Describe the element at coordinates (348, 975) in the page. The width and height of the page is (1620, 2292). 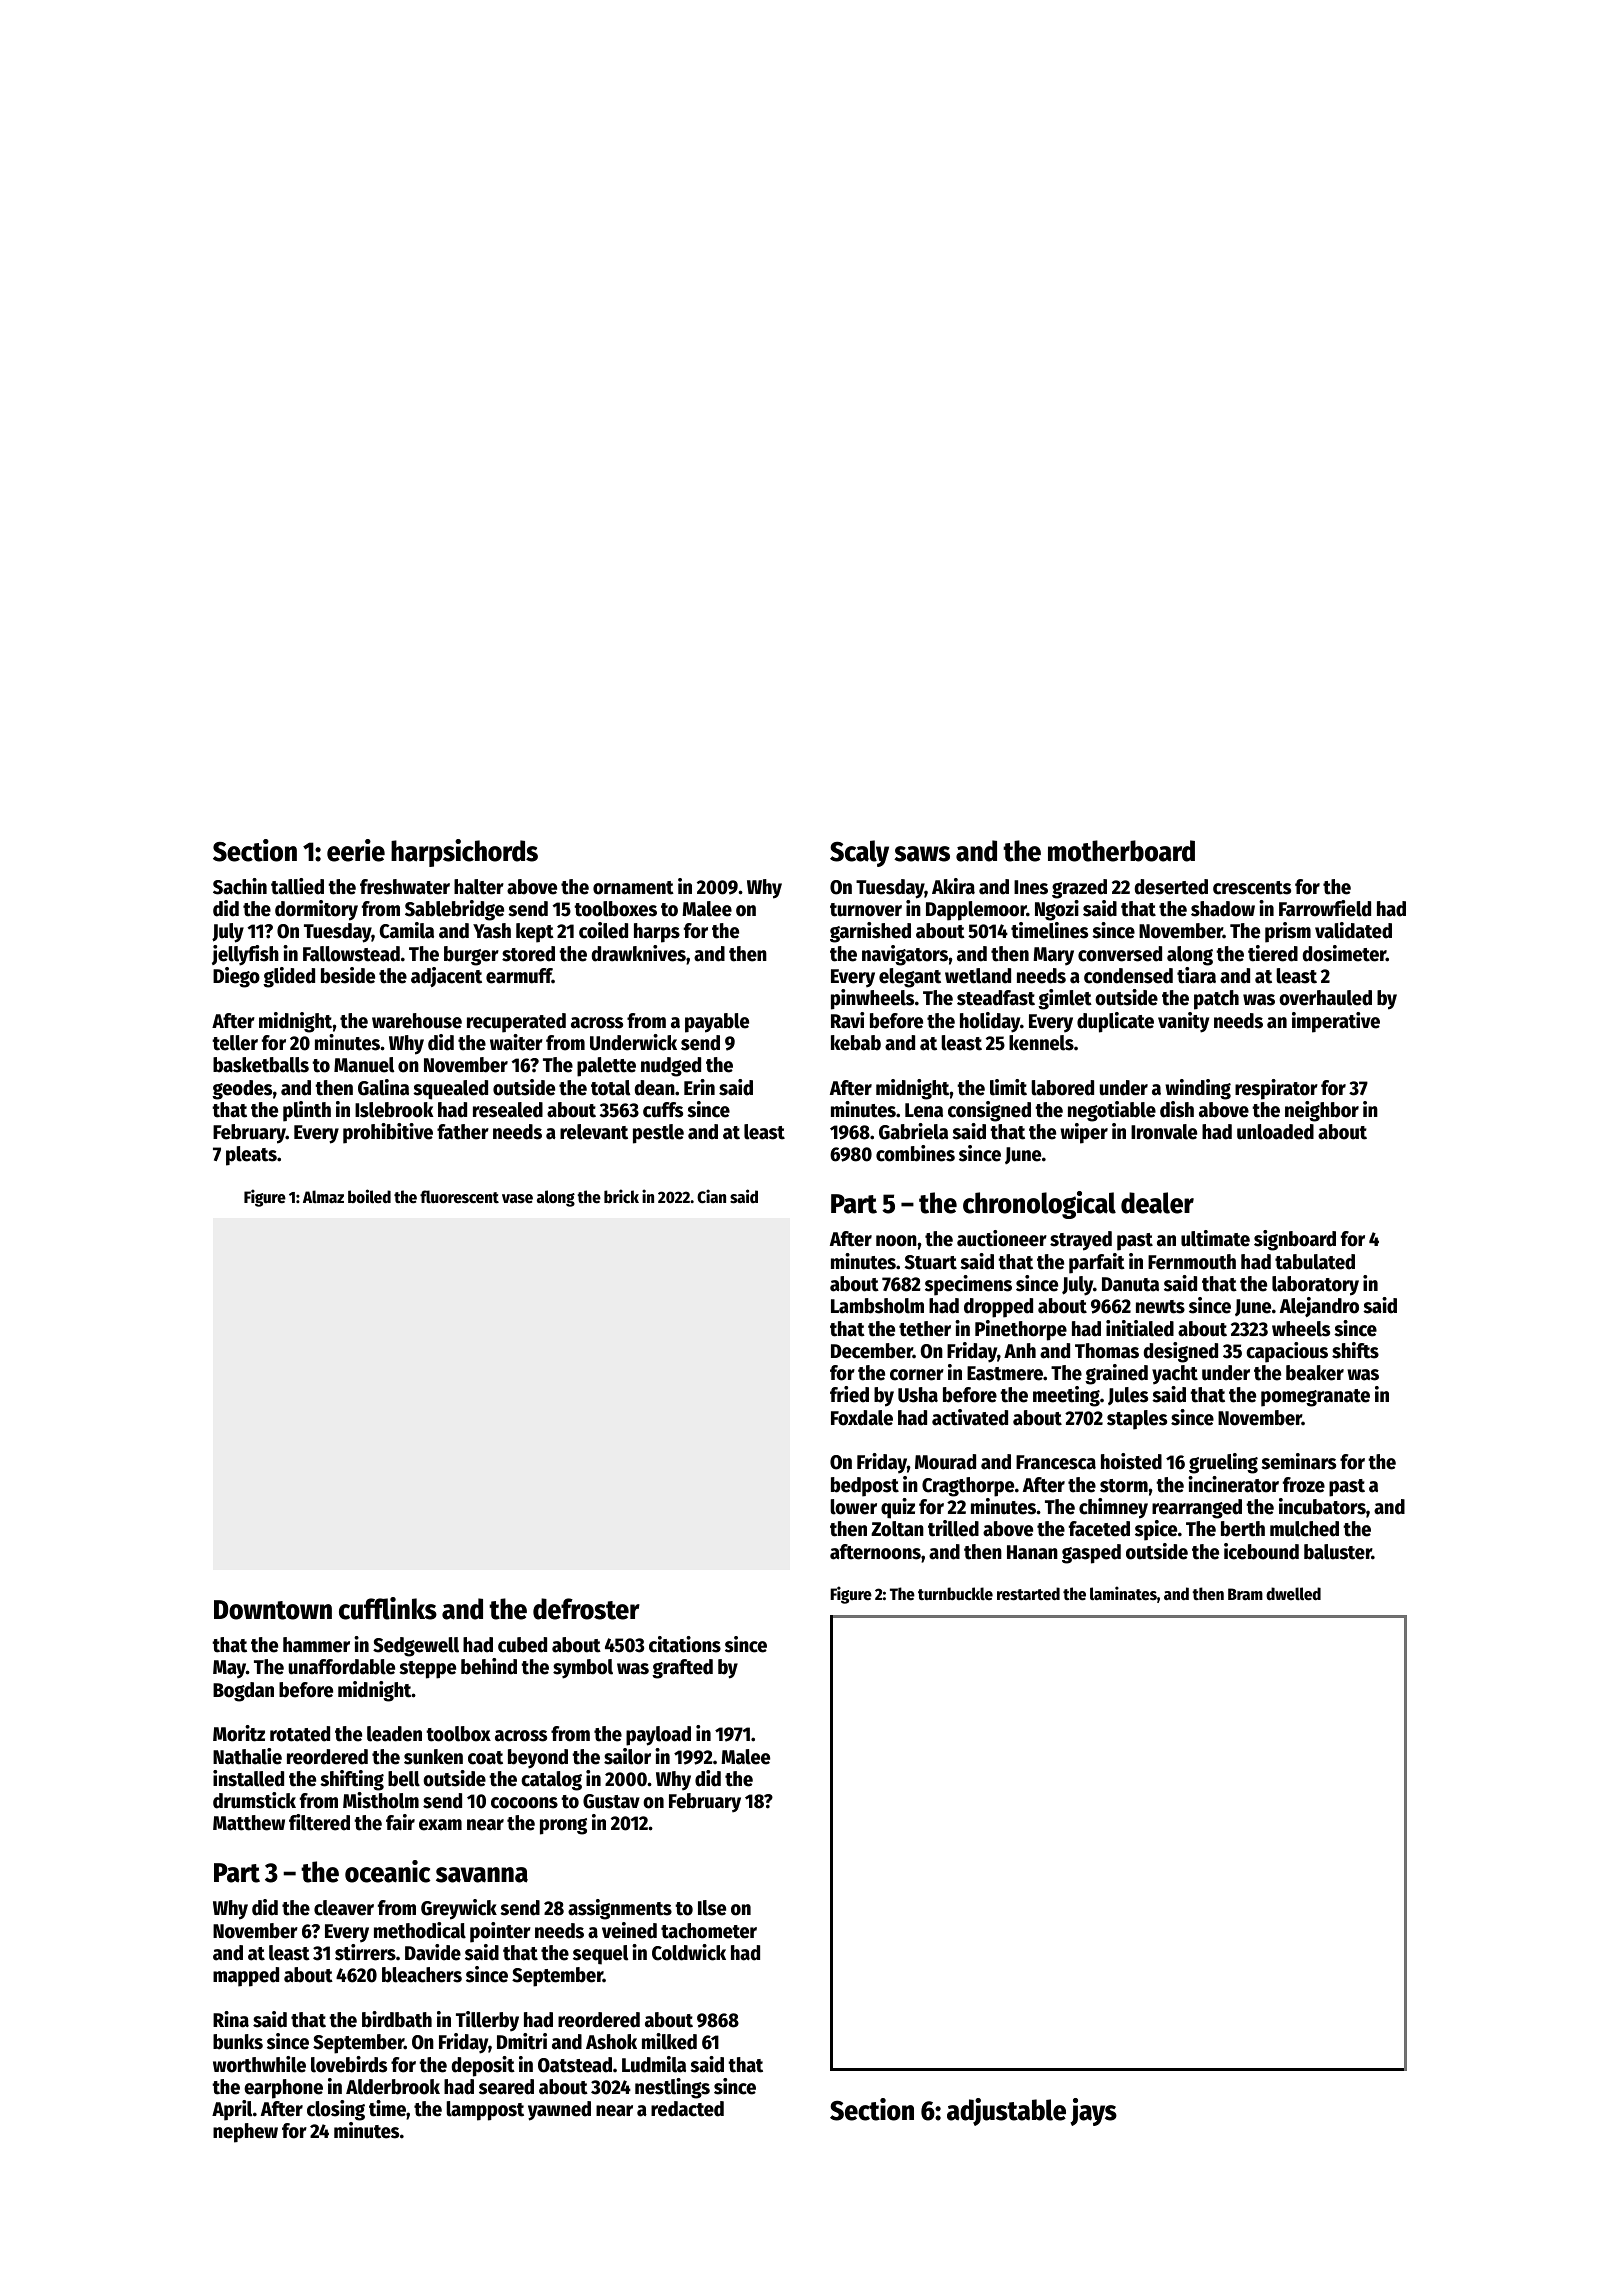
I see `beside` at that location.
